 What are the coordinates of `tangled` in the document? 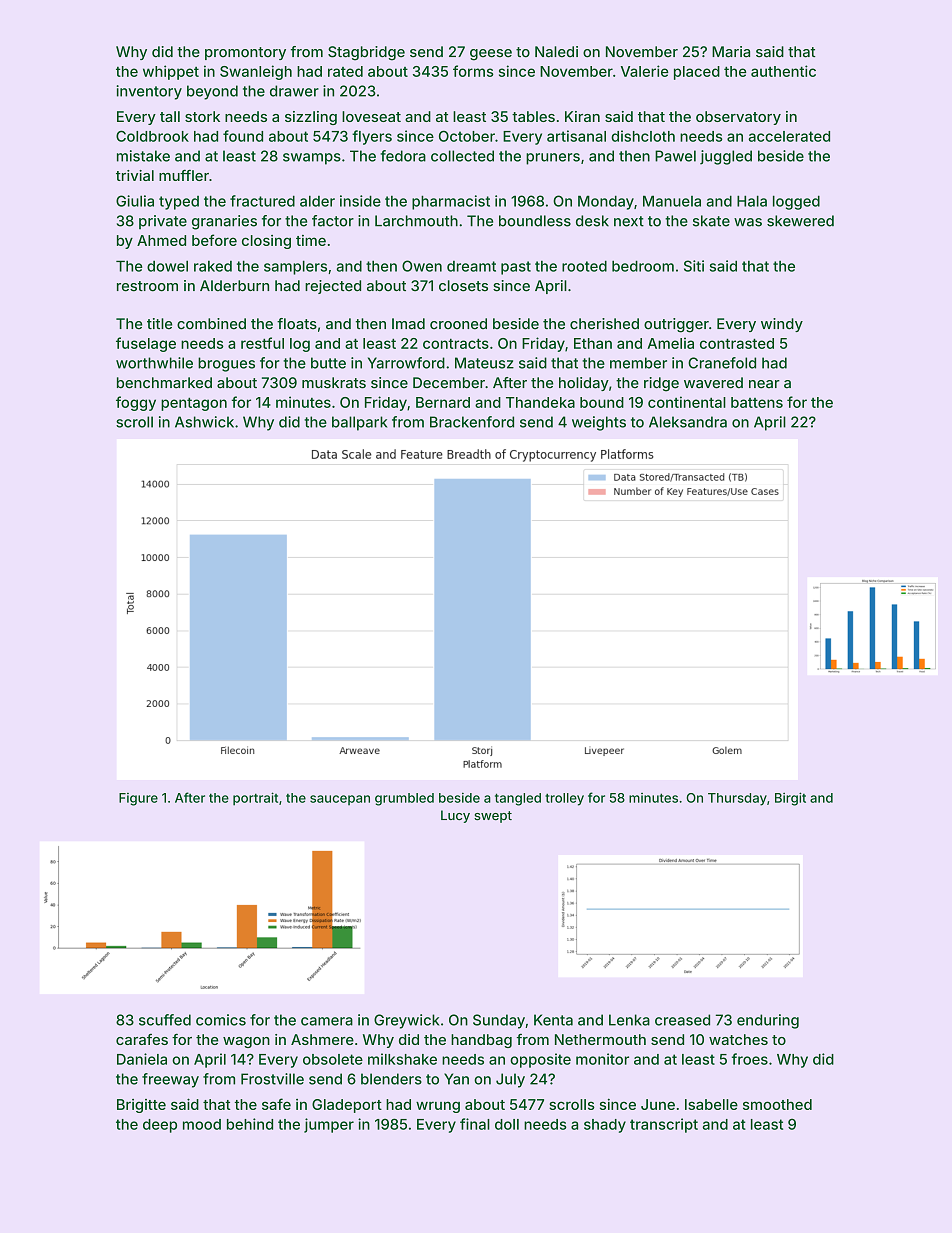 It's located at (518, 799).
